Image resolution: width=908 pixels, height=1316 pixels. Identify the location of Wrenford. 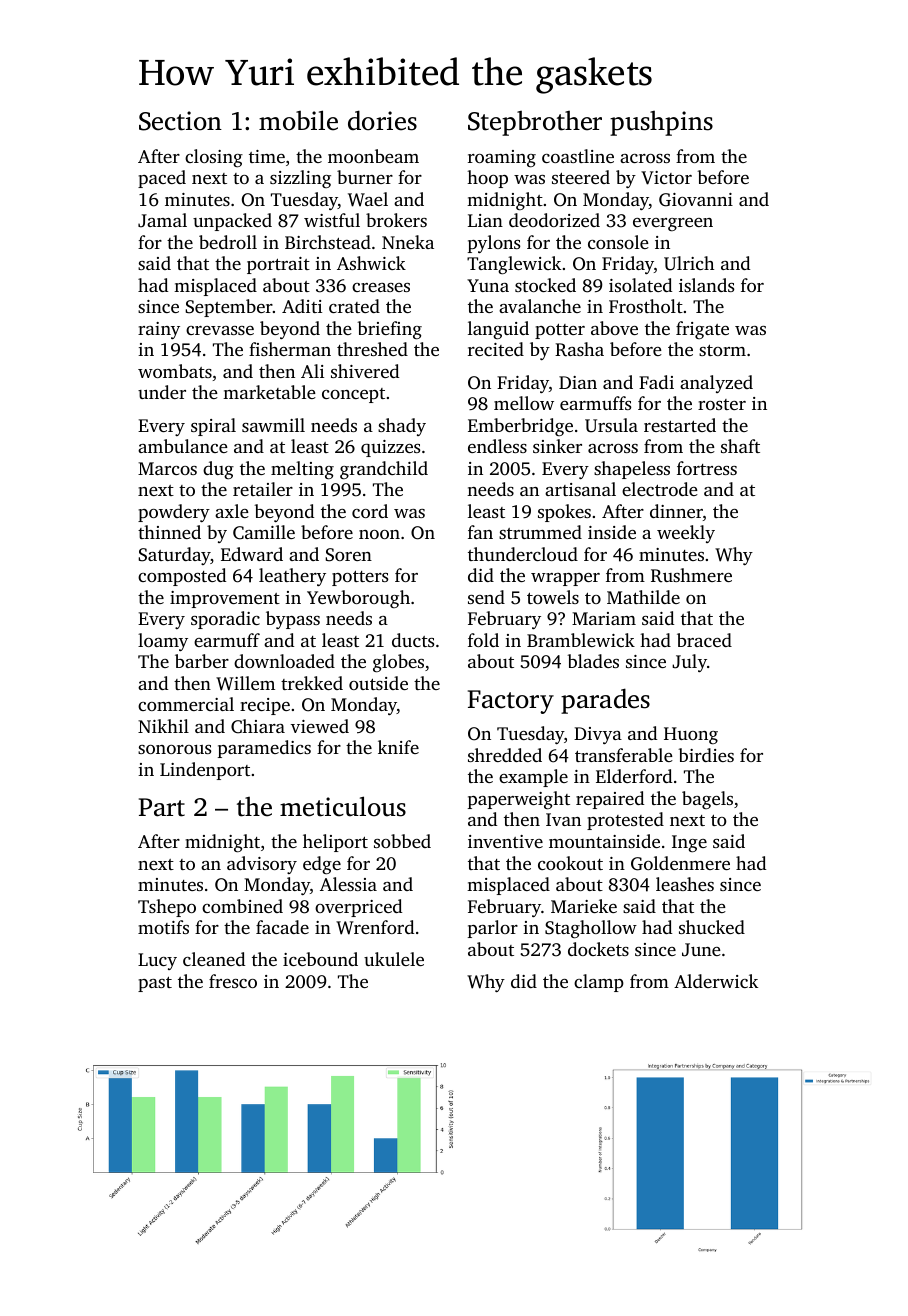
(375, 927).
